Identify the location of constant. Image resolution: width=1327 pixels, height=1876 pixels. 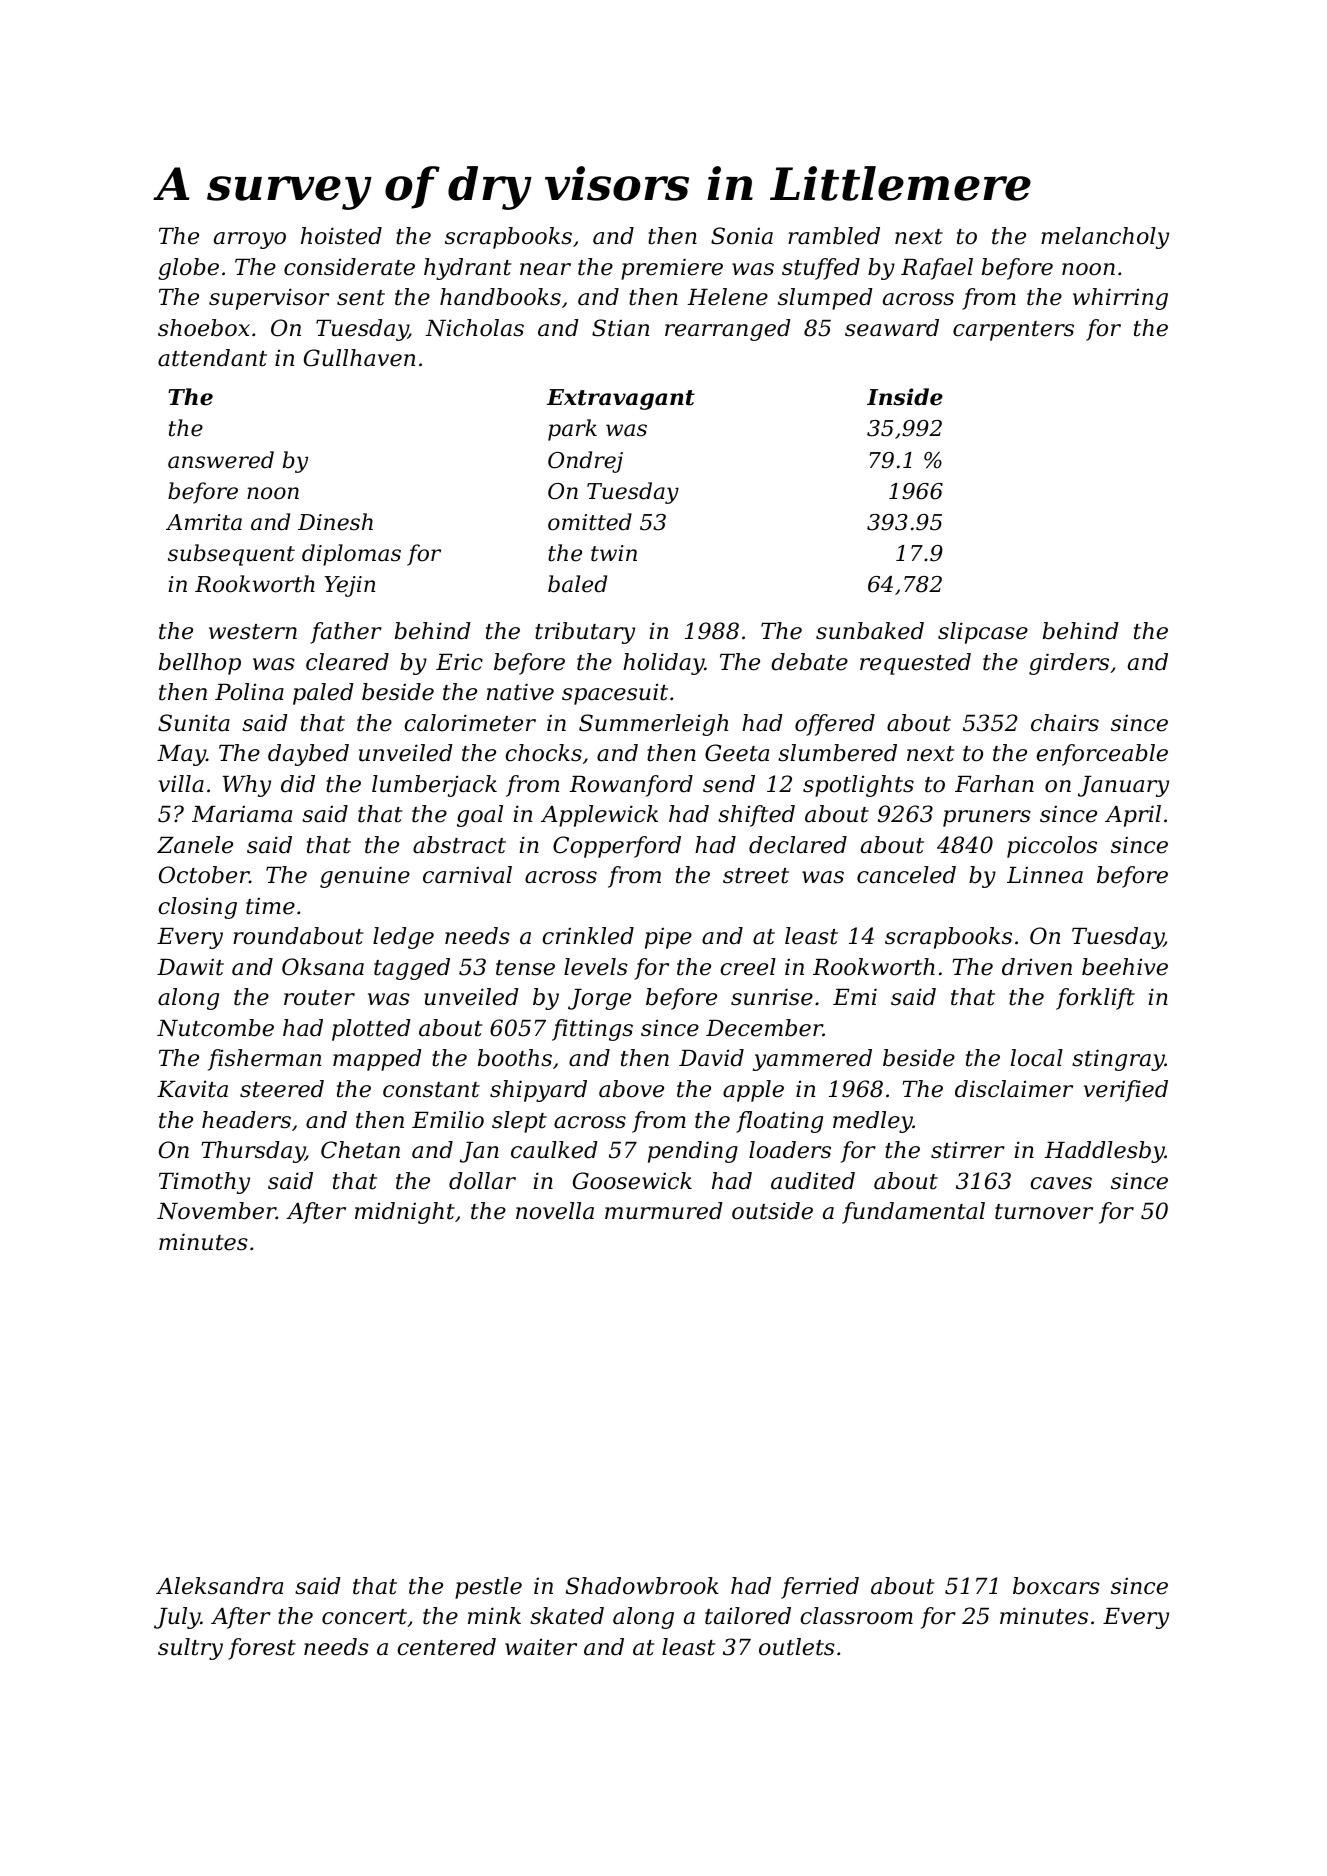
(431, 1090).
